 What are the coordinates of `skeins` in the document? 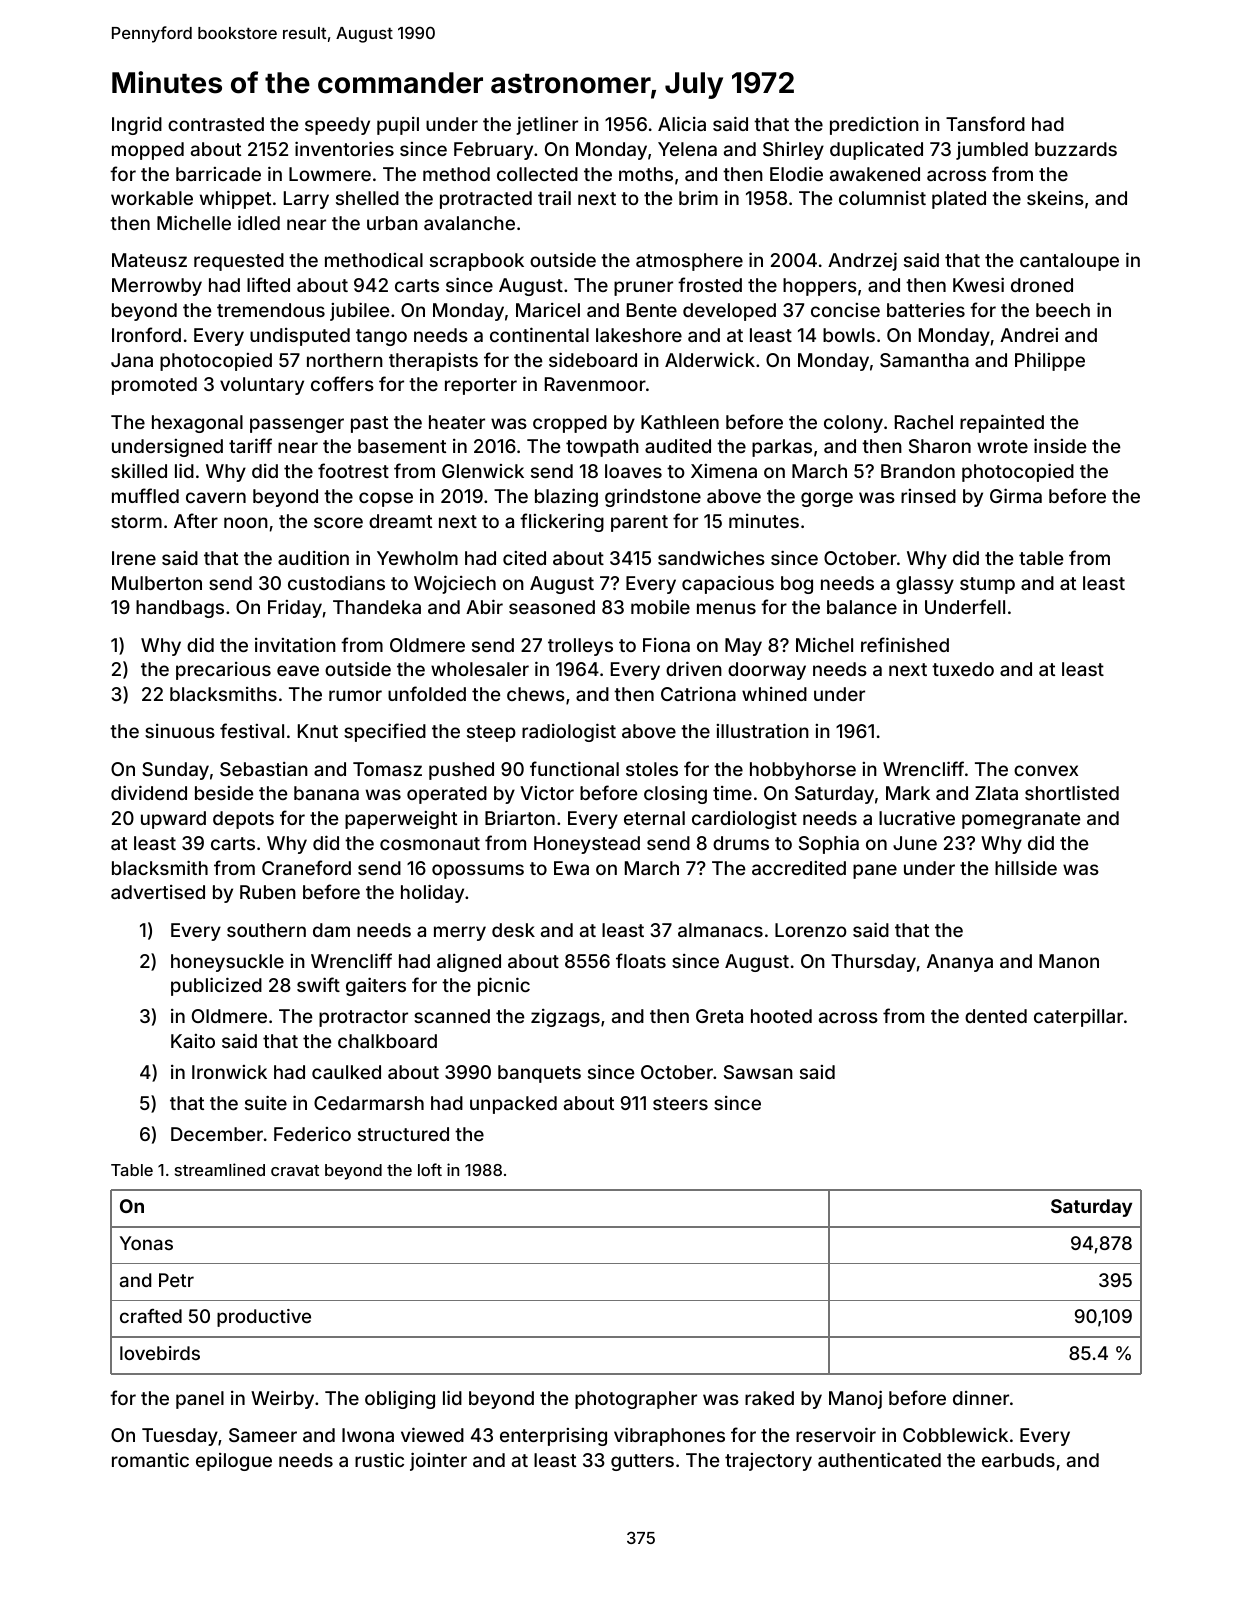 It's located at (1055, 198).
